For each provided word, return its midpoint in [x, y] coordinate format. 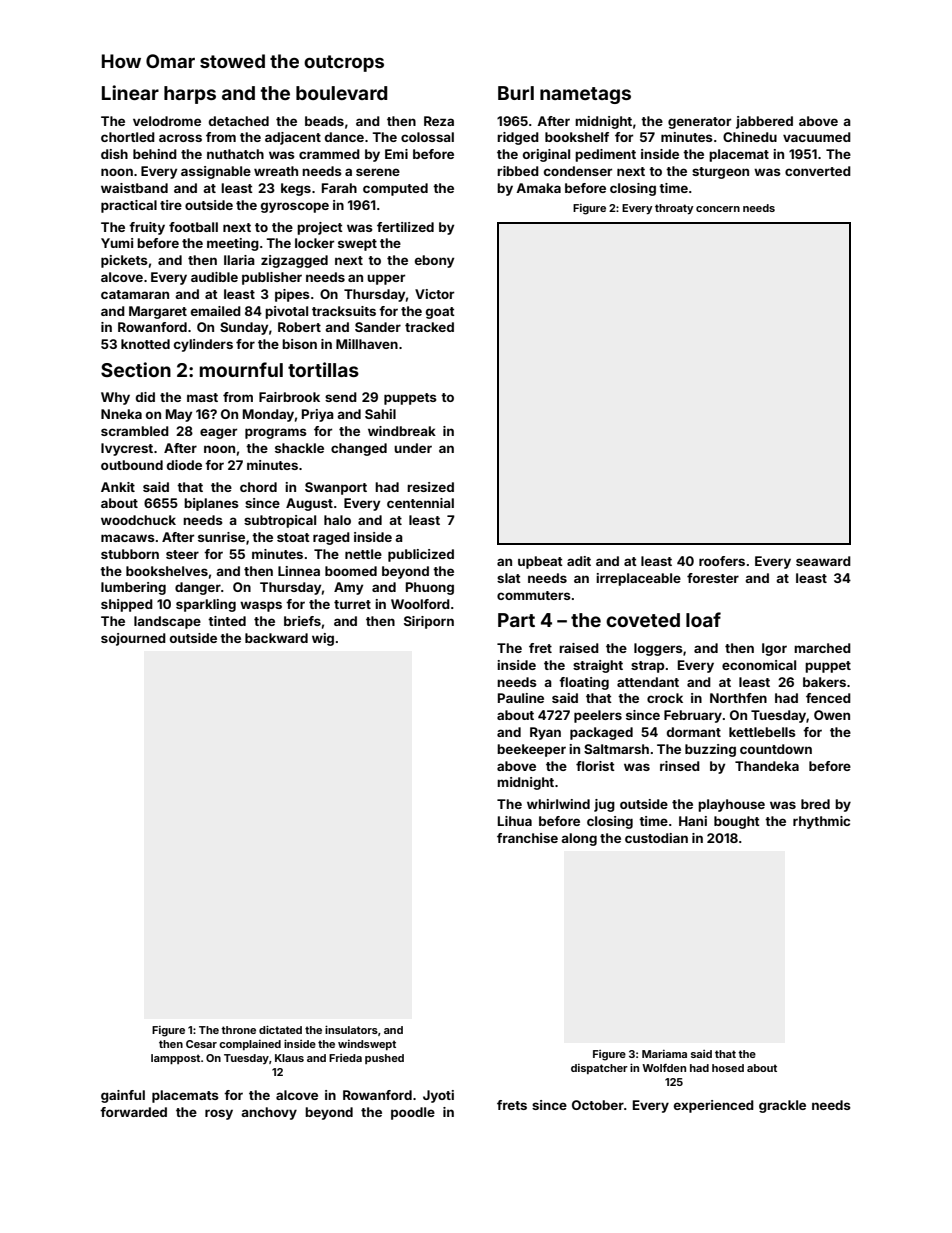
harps [190, 95]
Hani [693, 821]
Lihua [515, 821]
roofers [722, 561]
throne [238, 1030]
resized [430, 487]
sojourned [133, 639]
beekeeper [531, 750]
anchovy [269, 1113]
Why [115, 398]
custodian [656, 838]
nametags [585, 95]
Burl [516, 93]
